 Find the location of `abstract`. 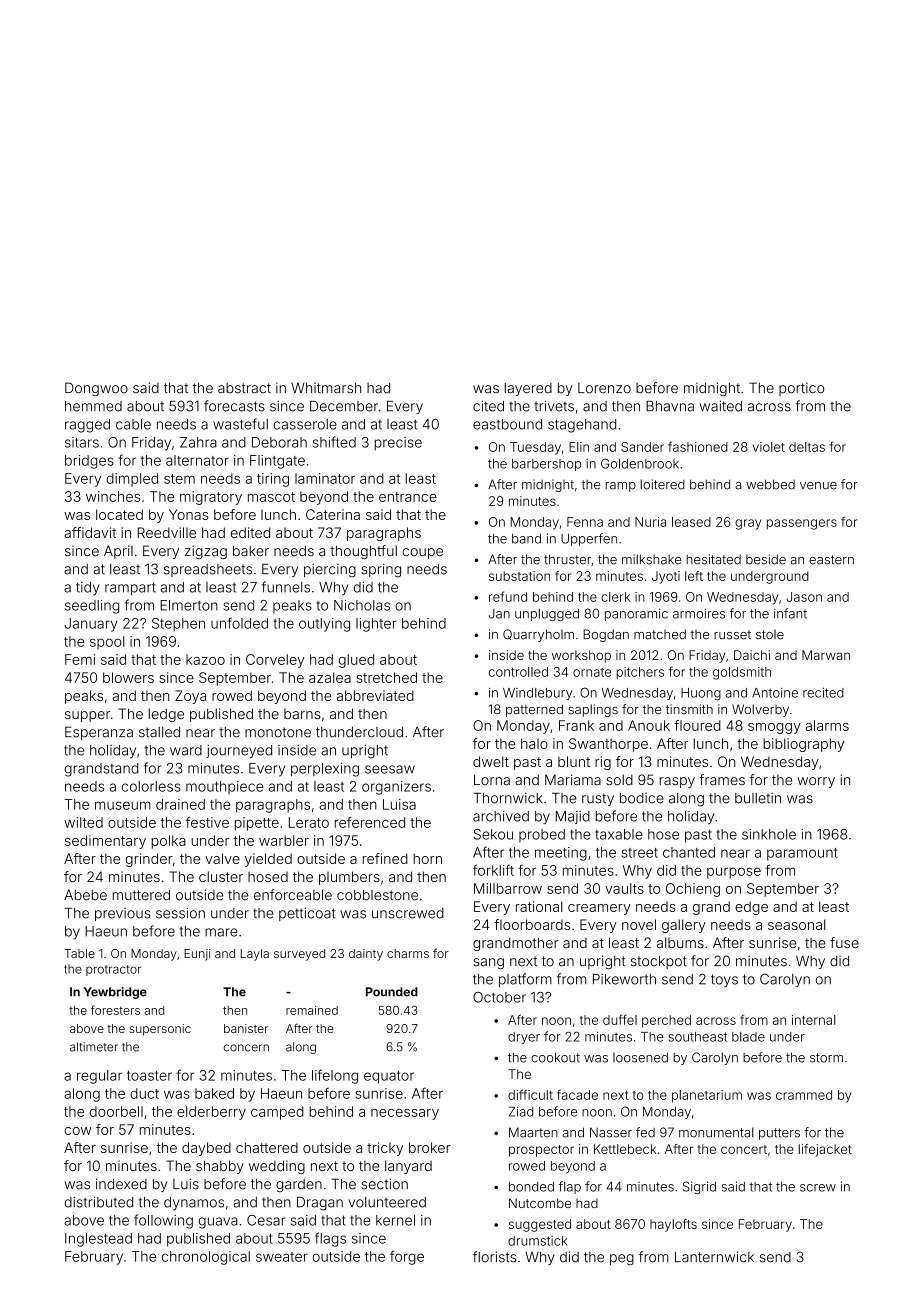

abstract is located at coordinates (244, 388).
